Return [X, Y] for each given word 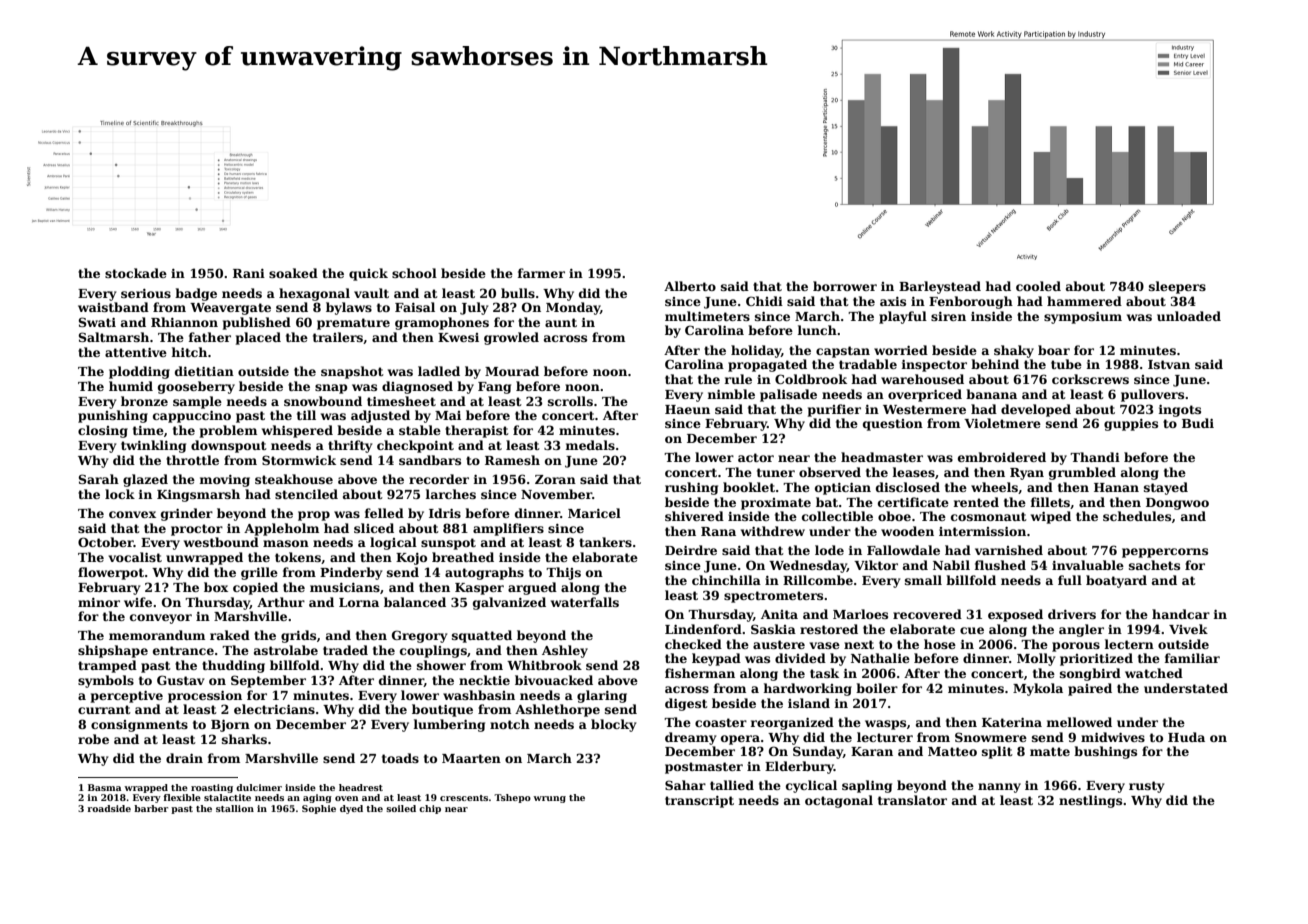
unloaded [1189, 316]
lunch [817, 330]
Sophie [319, 809]
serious [146, 293]
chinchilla [726, 580]
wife [138, 602]
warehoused [922, 379]
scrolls [570, 401]
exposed [1015, 615]
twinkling [153, 446]
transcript [699, 802]
